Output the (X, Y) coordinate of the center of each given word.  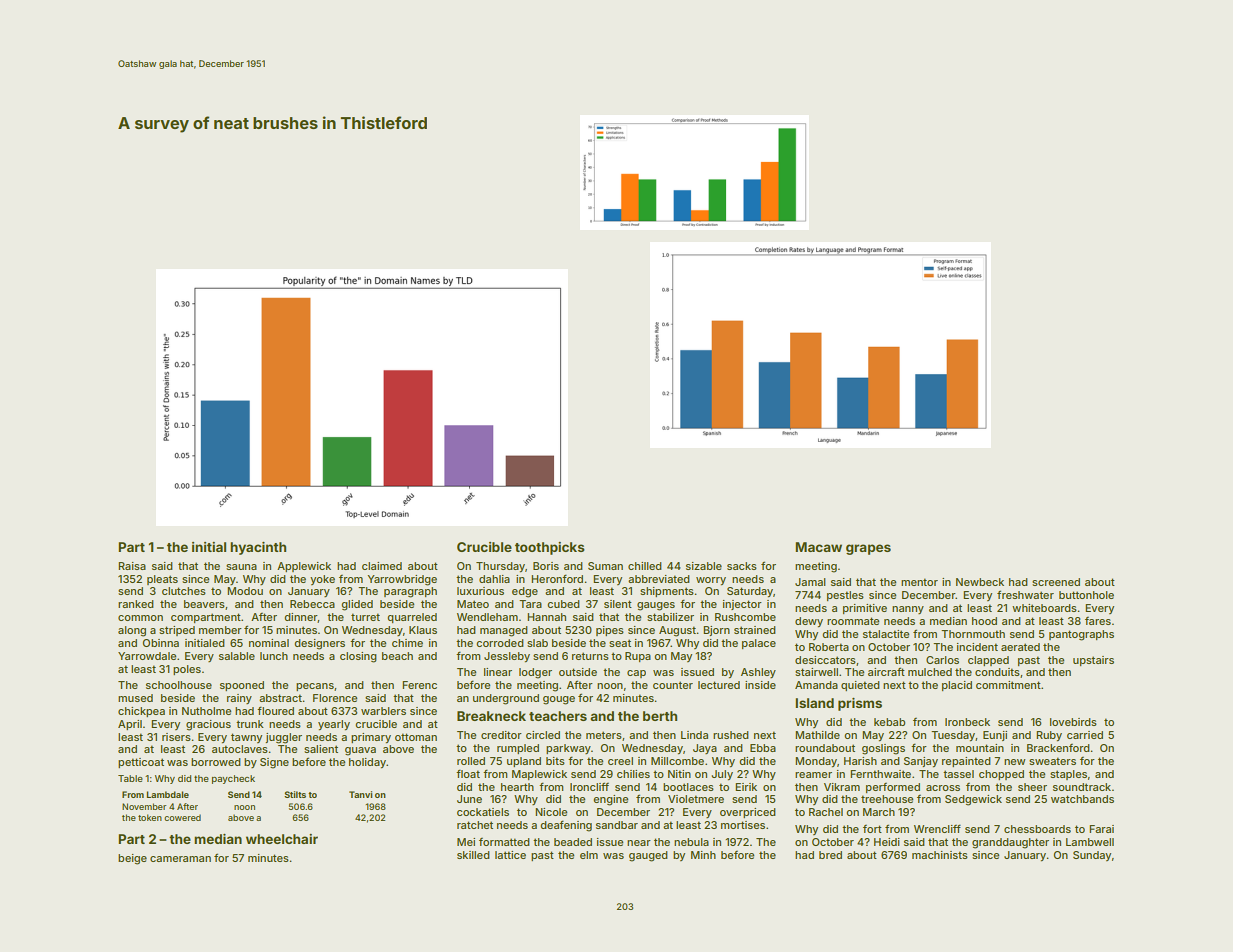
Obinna (161, 643)
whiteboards (1044, 608)
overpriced (748, 813)
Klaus (423, 630)
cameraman (180, 859)
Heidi (887, 842)
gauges (656, 606)
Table (130, 778)
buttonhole (1086, 595)
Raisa (132, 566)
